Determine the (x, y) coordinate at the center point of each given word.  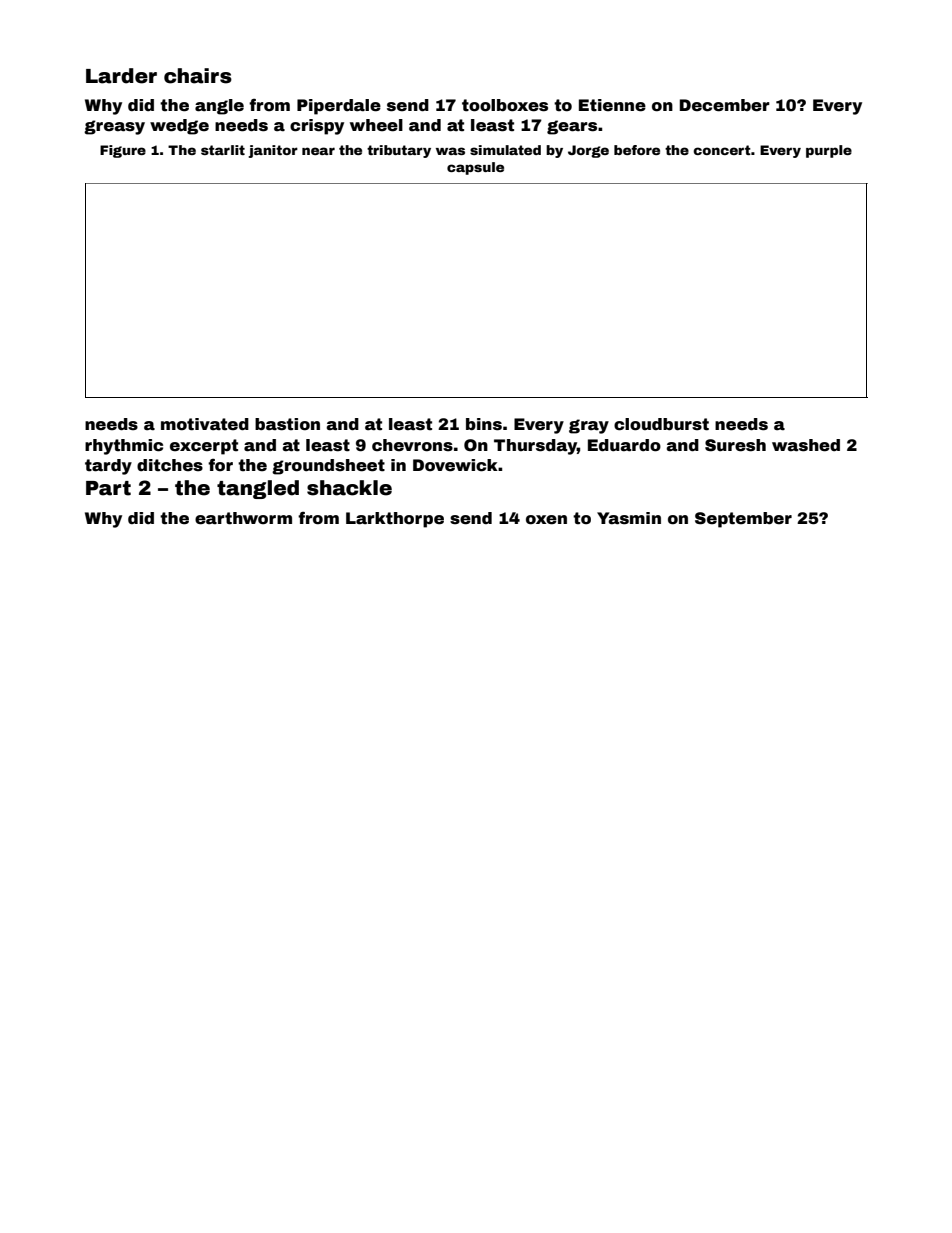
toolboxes (505, 105)
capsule (475, 168)
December (725, 105)
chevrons (412, 445)
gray (589, 426)
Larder (121, 76)
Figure (123, 151)
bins (484, 424)
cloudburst (661, 424)
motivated (205, 424)
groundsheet (328, 467)
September (743, 520)
